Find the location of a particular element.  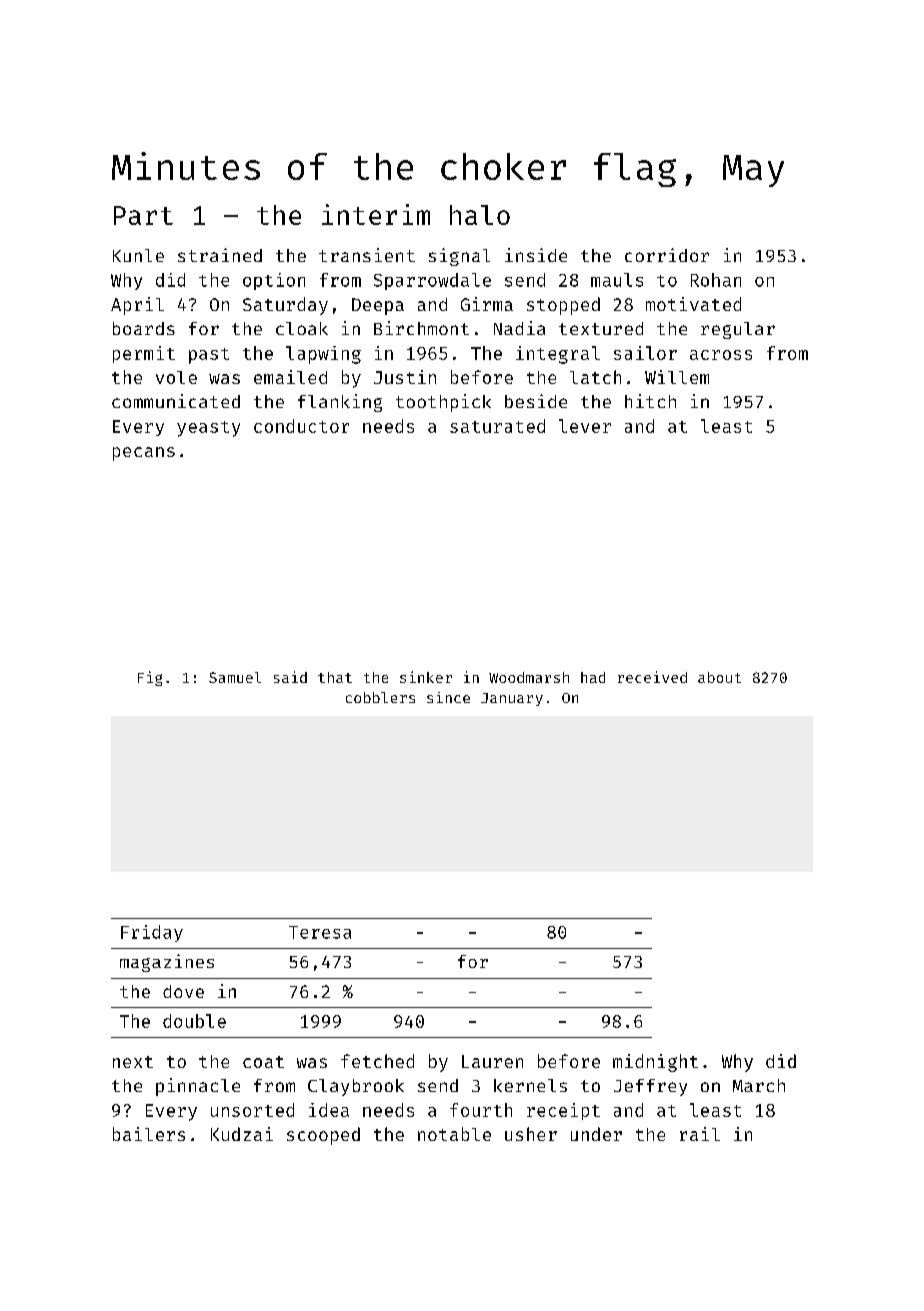

halo is located at coordinates (480, 215).
